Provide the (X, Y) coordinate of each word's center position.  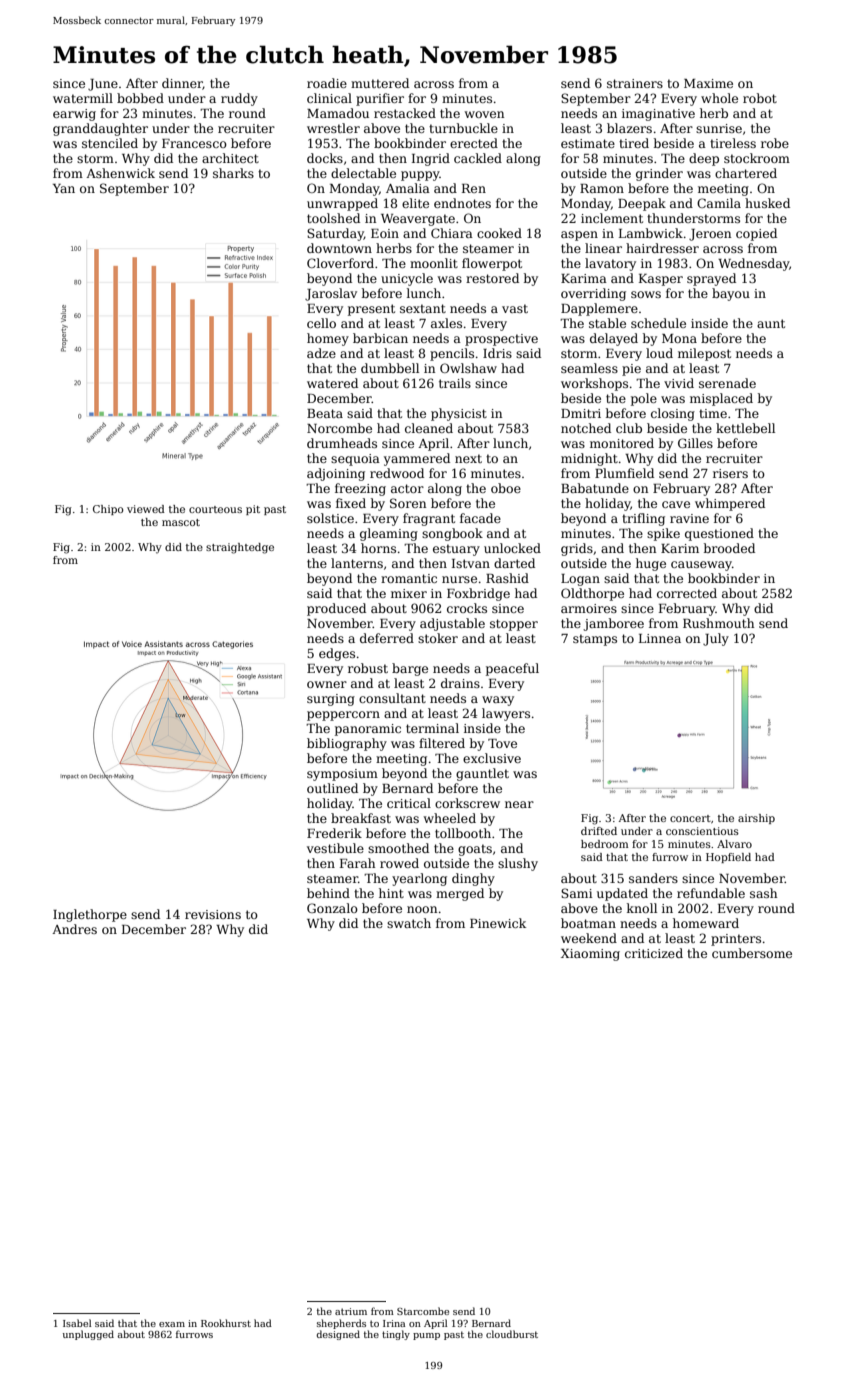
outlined (332, 788)
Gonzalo (332, 908)
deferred (387, 638)
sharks (233, 173)
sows (646, 294)
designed (338, 1335)
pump (426, 1336)
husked (767, 203)
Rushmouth (718, 623)
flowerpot (492, 264)
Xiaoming (590, 955)
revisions (213, 914)
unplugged (88, 1335)
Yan (64, 188)
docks (325, 158)
